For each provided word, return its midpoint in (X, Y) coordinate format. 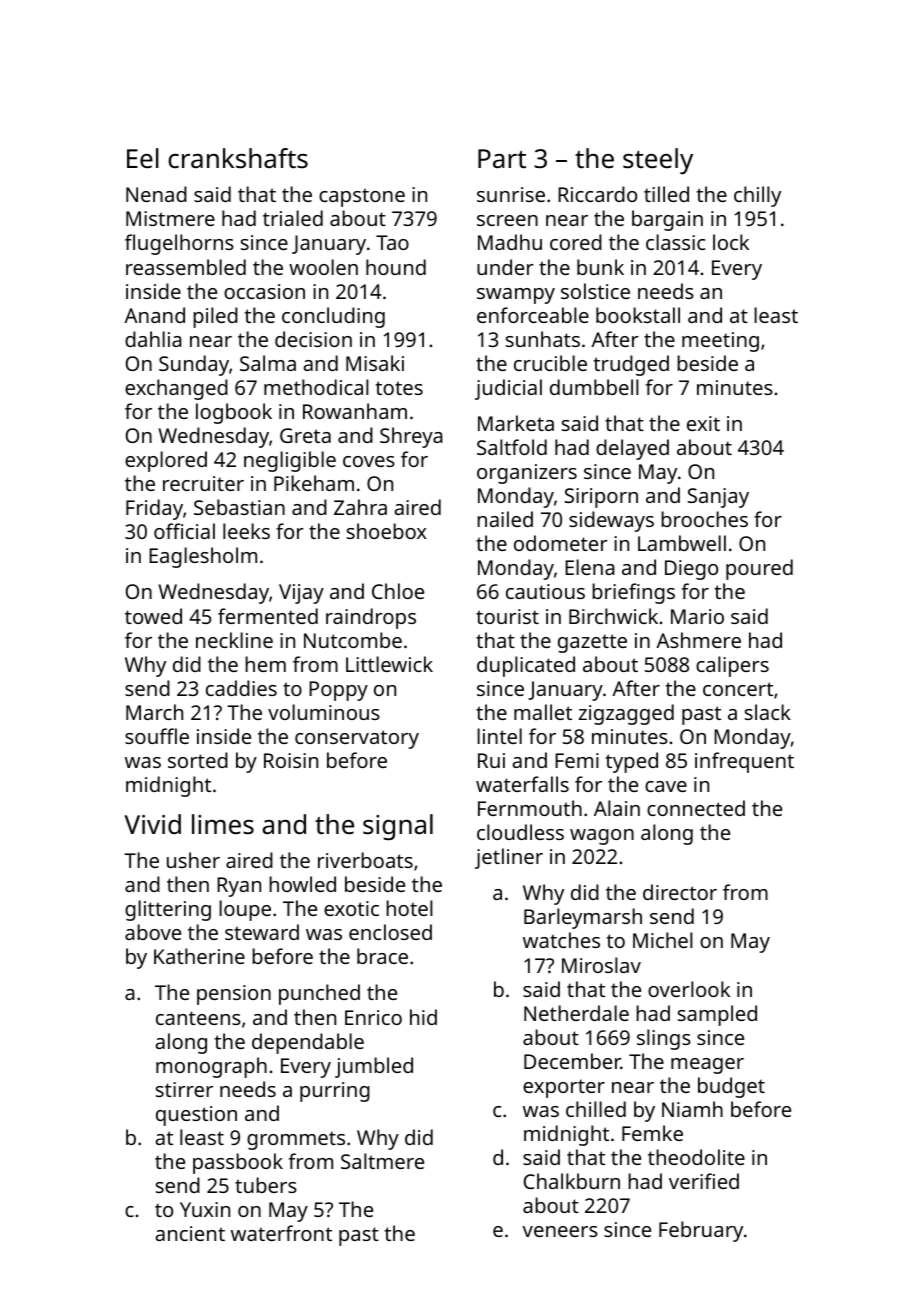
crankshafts (238, 158)
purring (335, 1092)
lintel (499, 736)
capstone (362, 197)
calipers (732, 666)
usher (193, 860)
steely (658, 161)
